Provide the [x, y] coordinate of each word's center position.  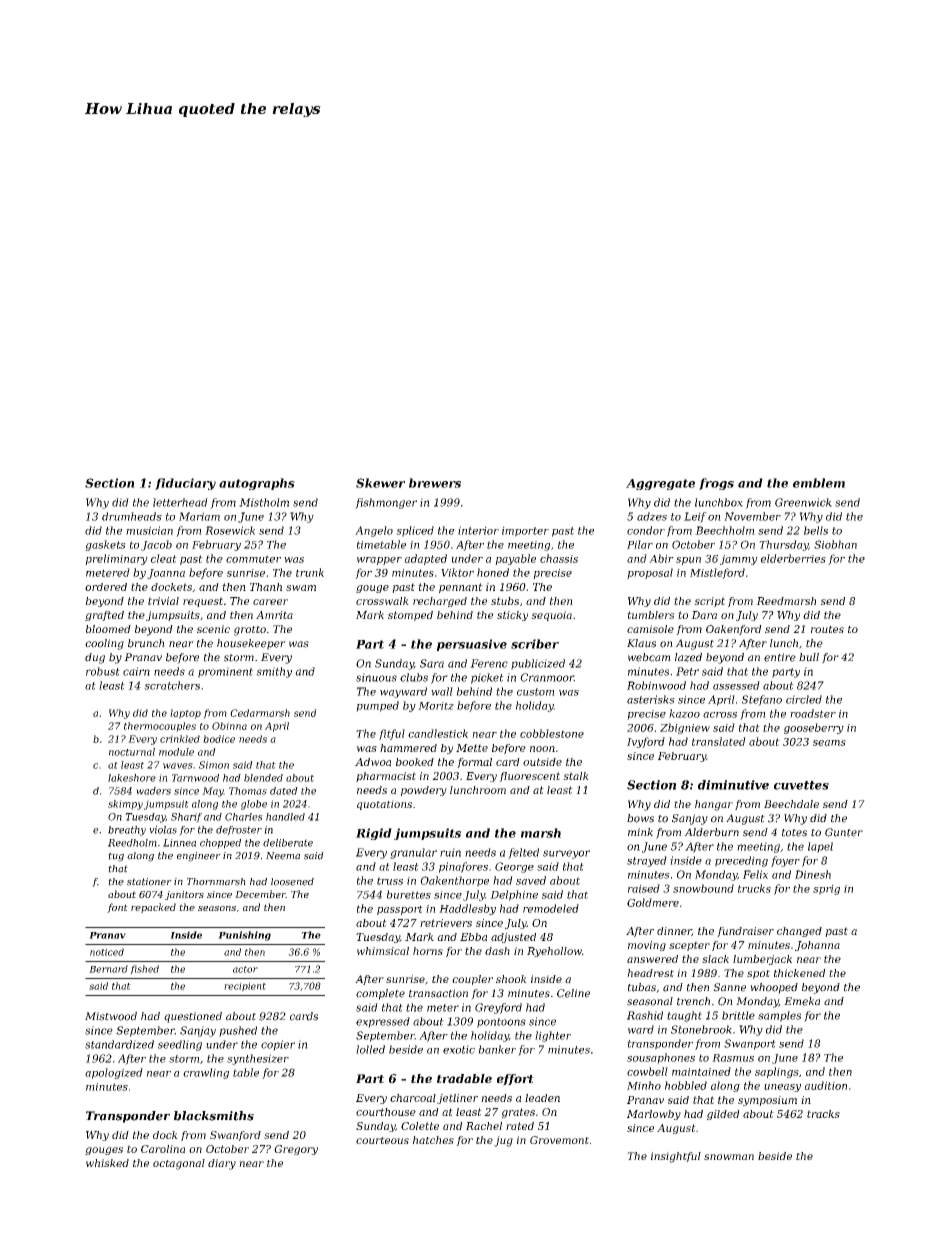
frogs [716, 484]
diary [222, 1164]
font [117, 908]
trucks [754, 888]
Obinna [229, 726]
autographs [257, 484]
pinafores [463, 867]
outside [542, 762]
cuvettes [801, 785]
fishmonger [386, 503]
